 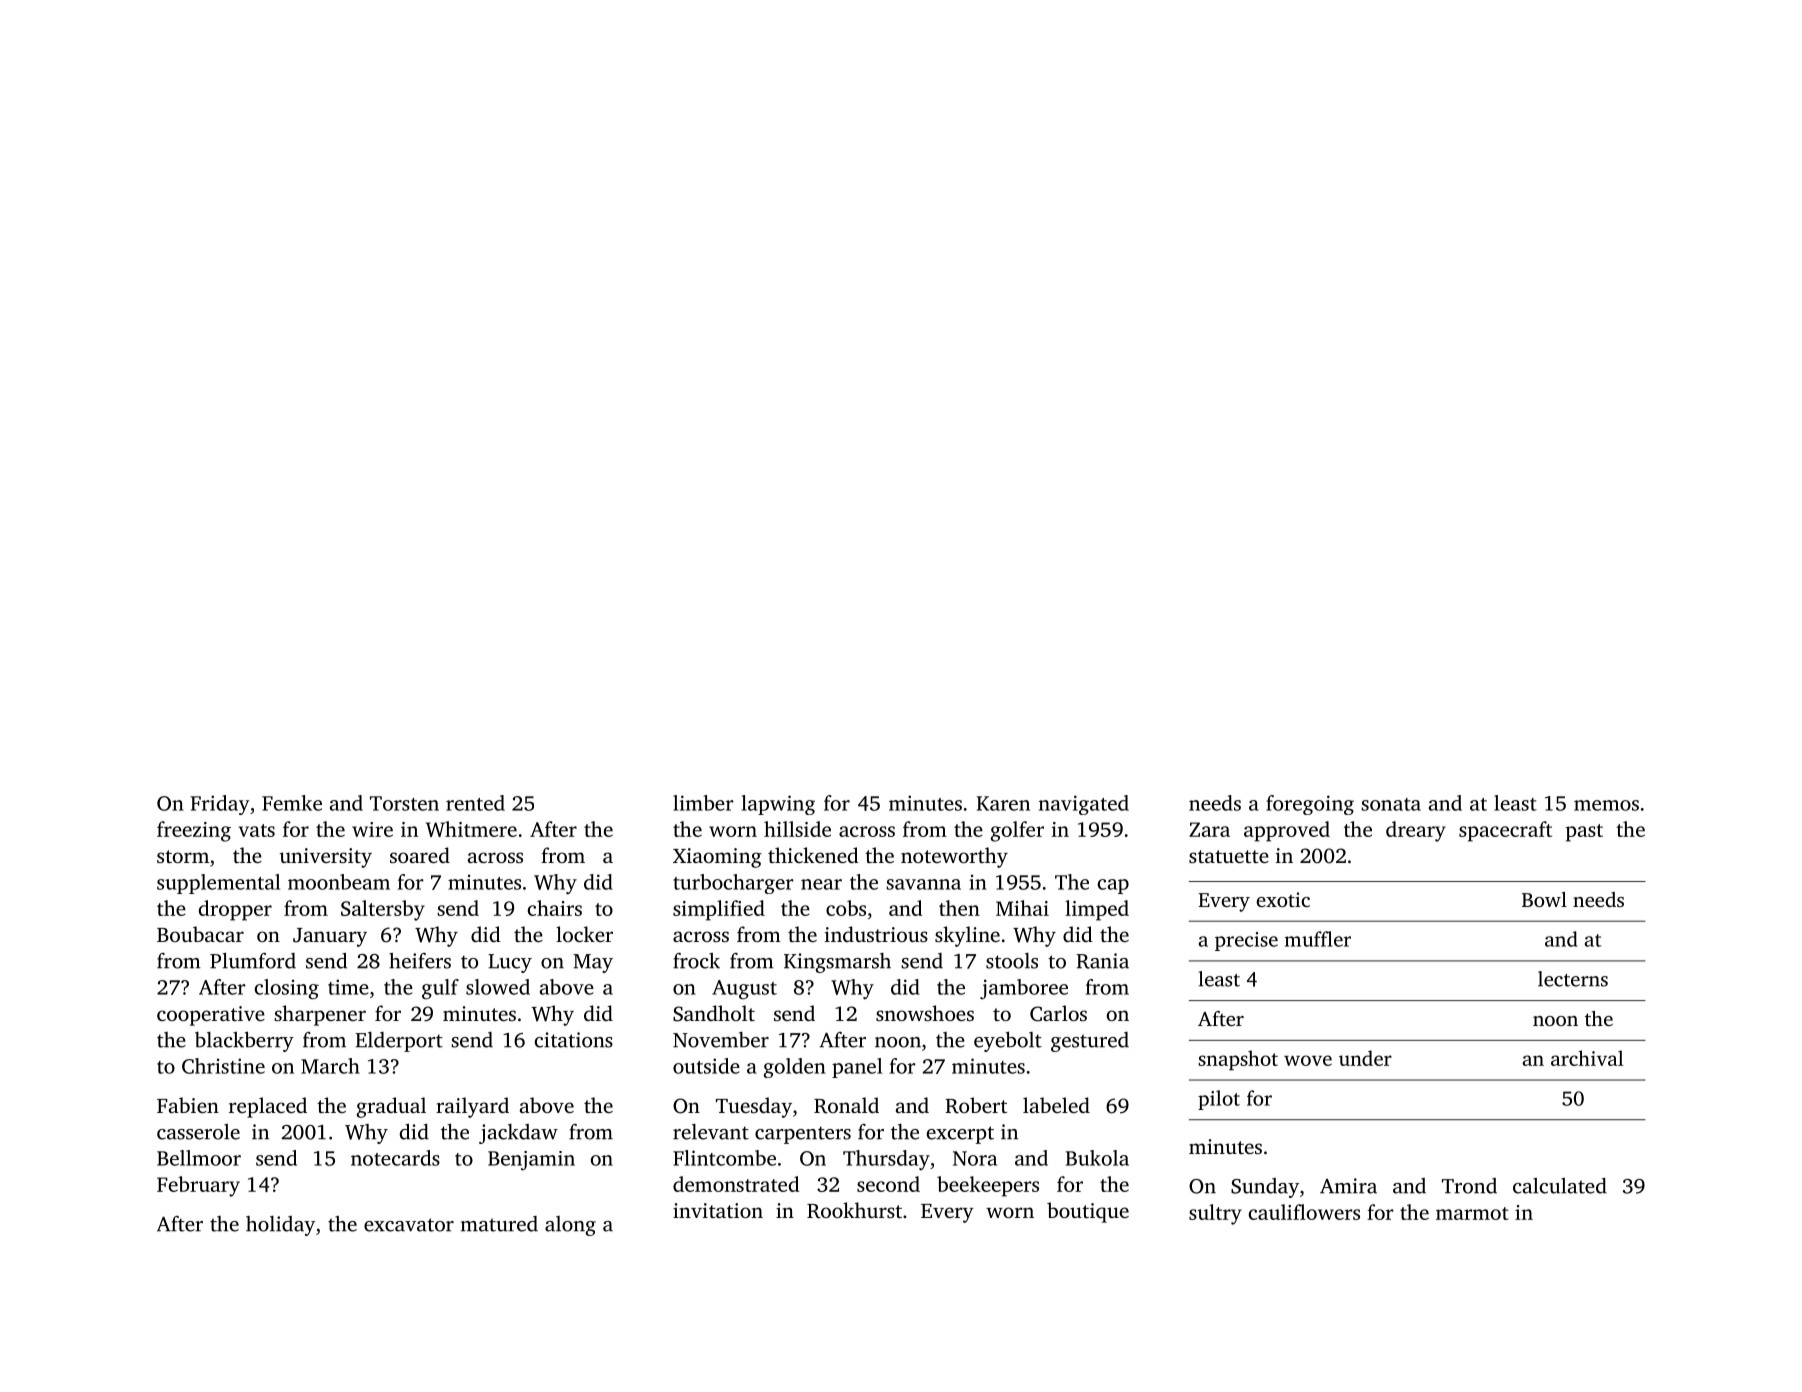 I want to click on carpenters, so click(x=803, y=1135).
